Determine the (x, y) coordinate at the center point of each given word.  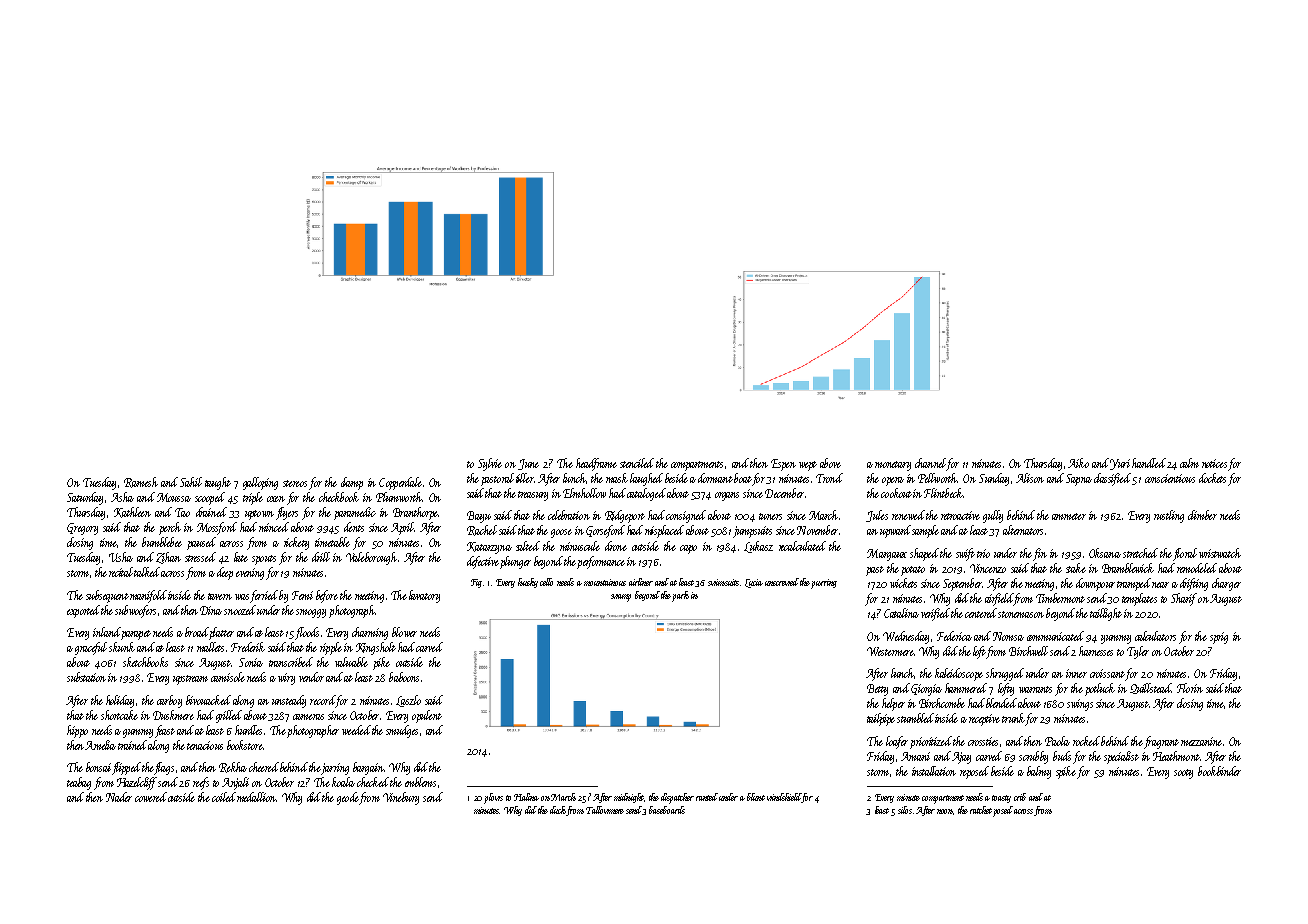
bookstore (245, 745)
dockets (1212, 478)
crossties (983, 741)
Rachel (482, 530)
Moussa (174, 497)
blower (404, 632)
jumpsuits (752, 532)
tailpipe (881, 719)
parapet (136, 635)
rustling (1169, 516)
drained (211, 512)
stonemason (1021, 614)
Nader (119, 797)
